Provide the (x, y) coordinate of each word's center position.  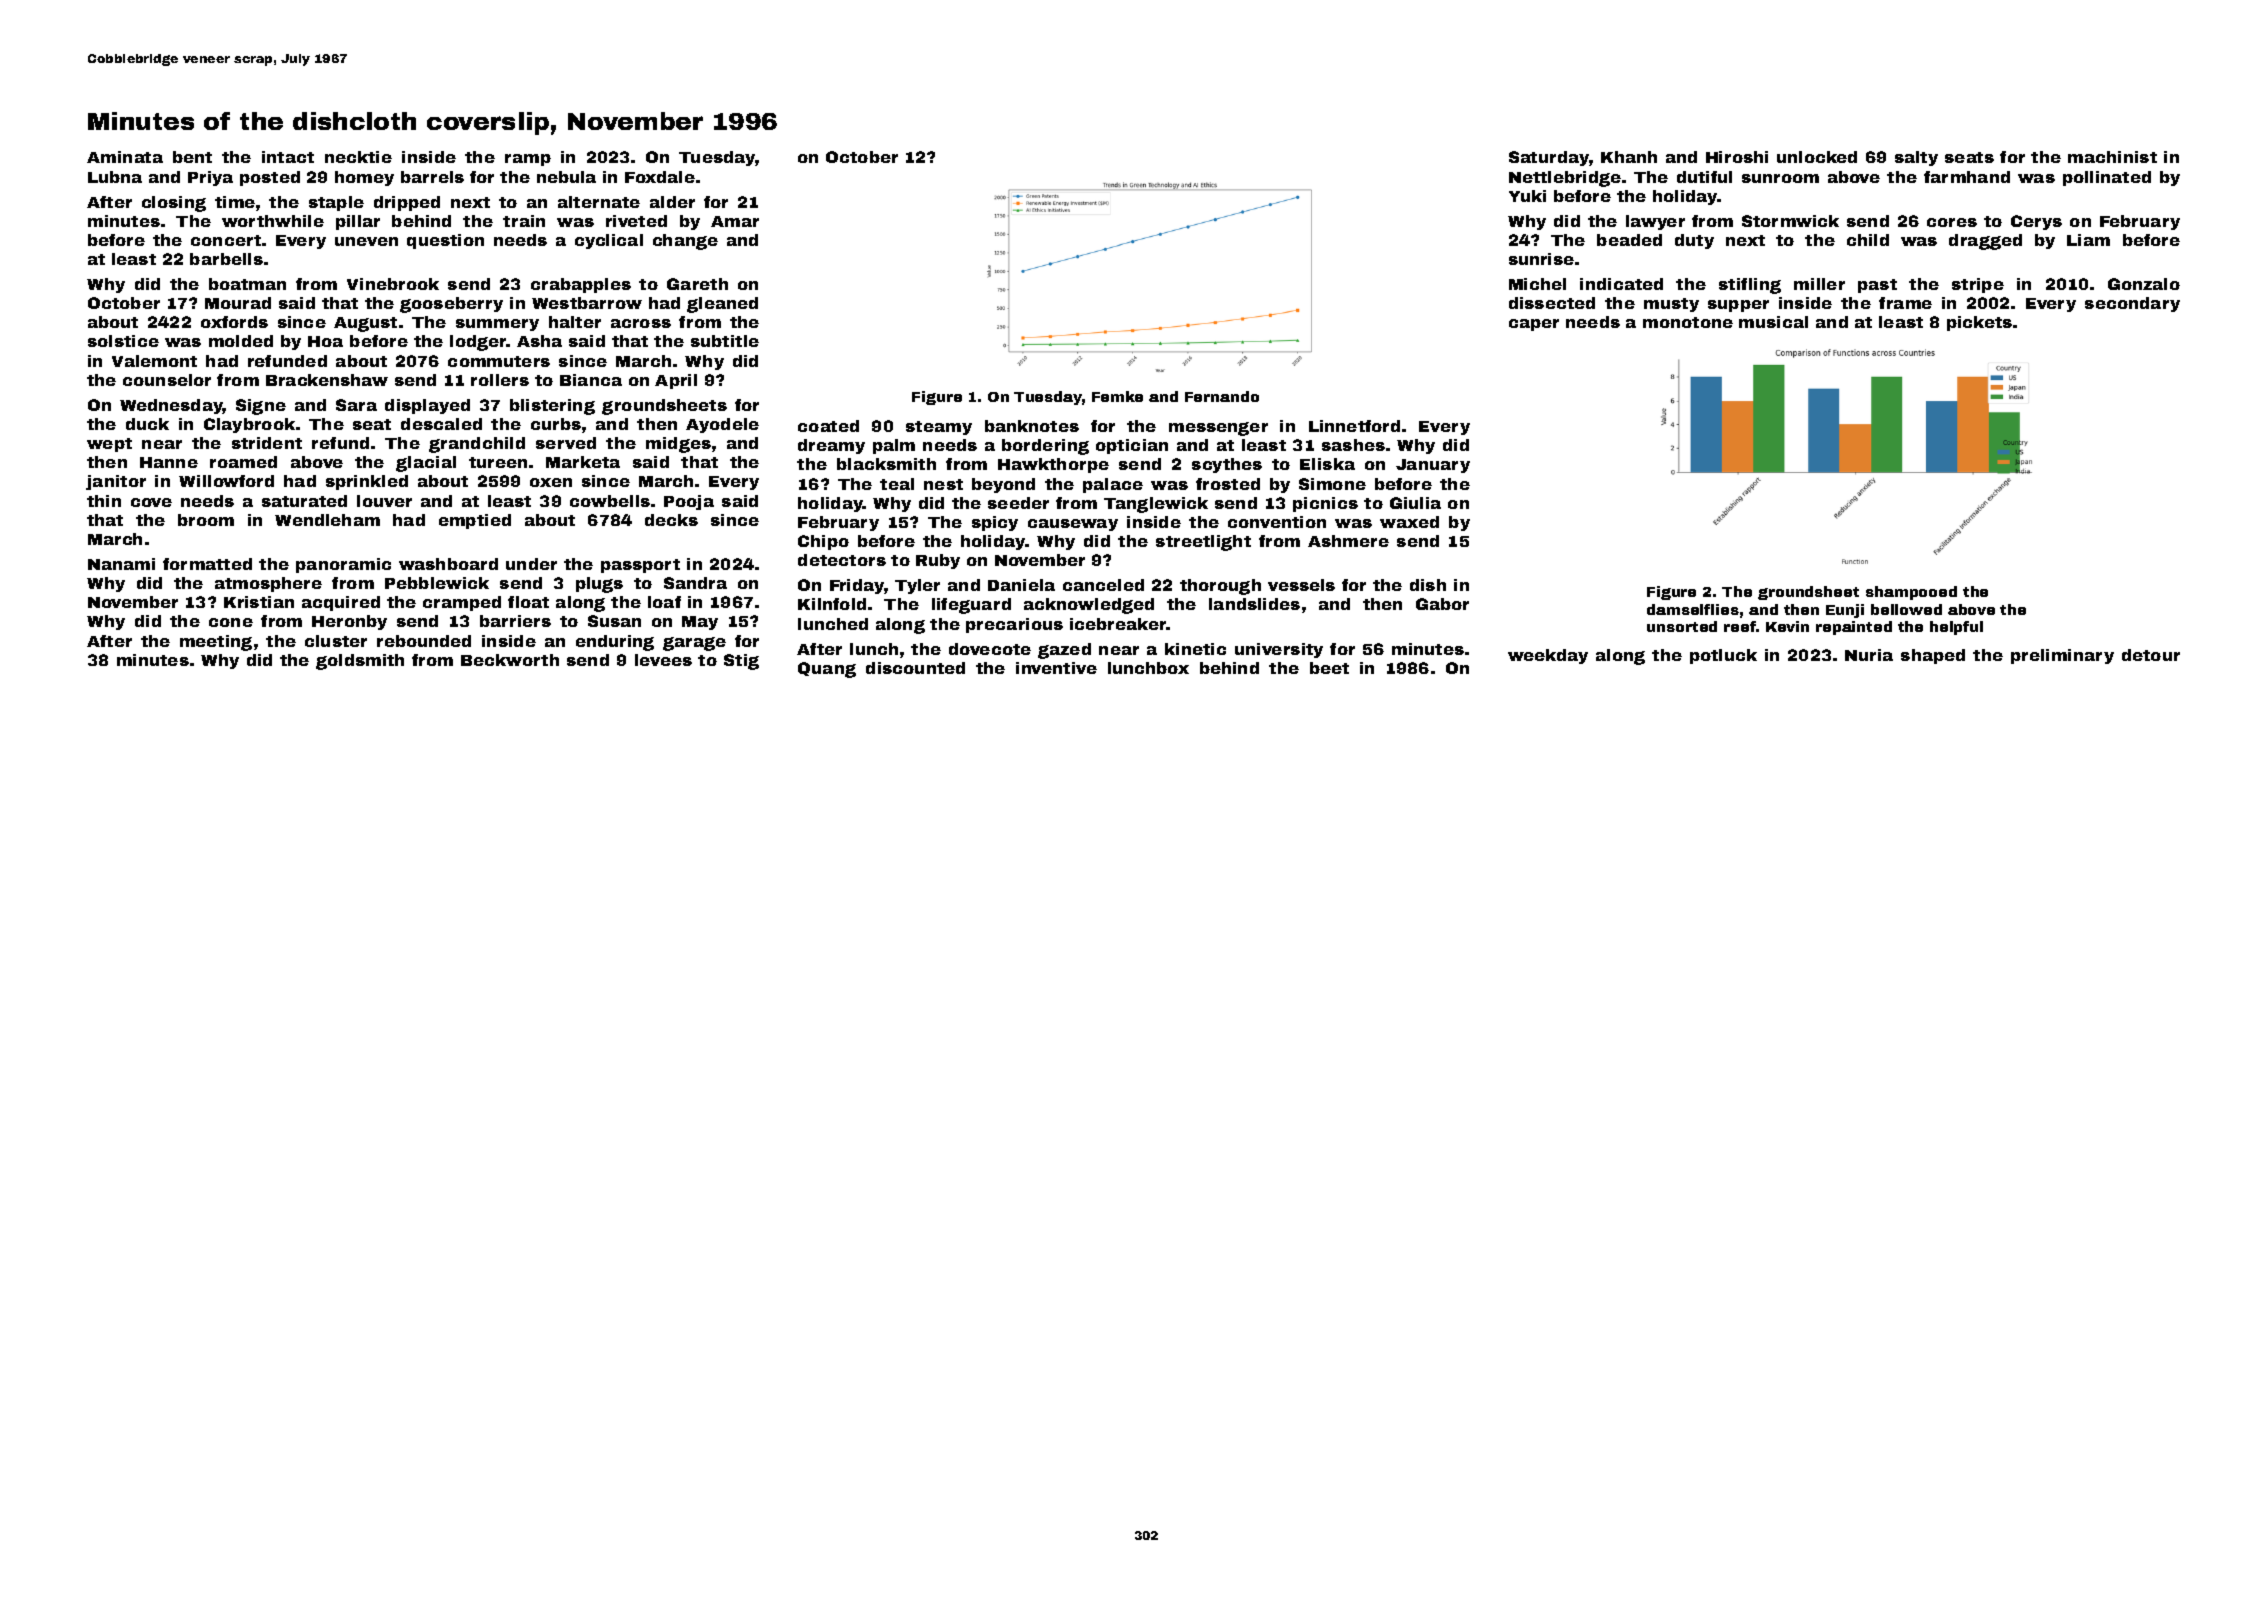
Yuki (1527, 196)
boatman (247, 284)
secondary (2132, 304)
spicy (995, 523)
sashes (1353, 445)
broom (206, 520)
